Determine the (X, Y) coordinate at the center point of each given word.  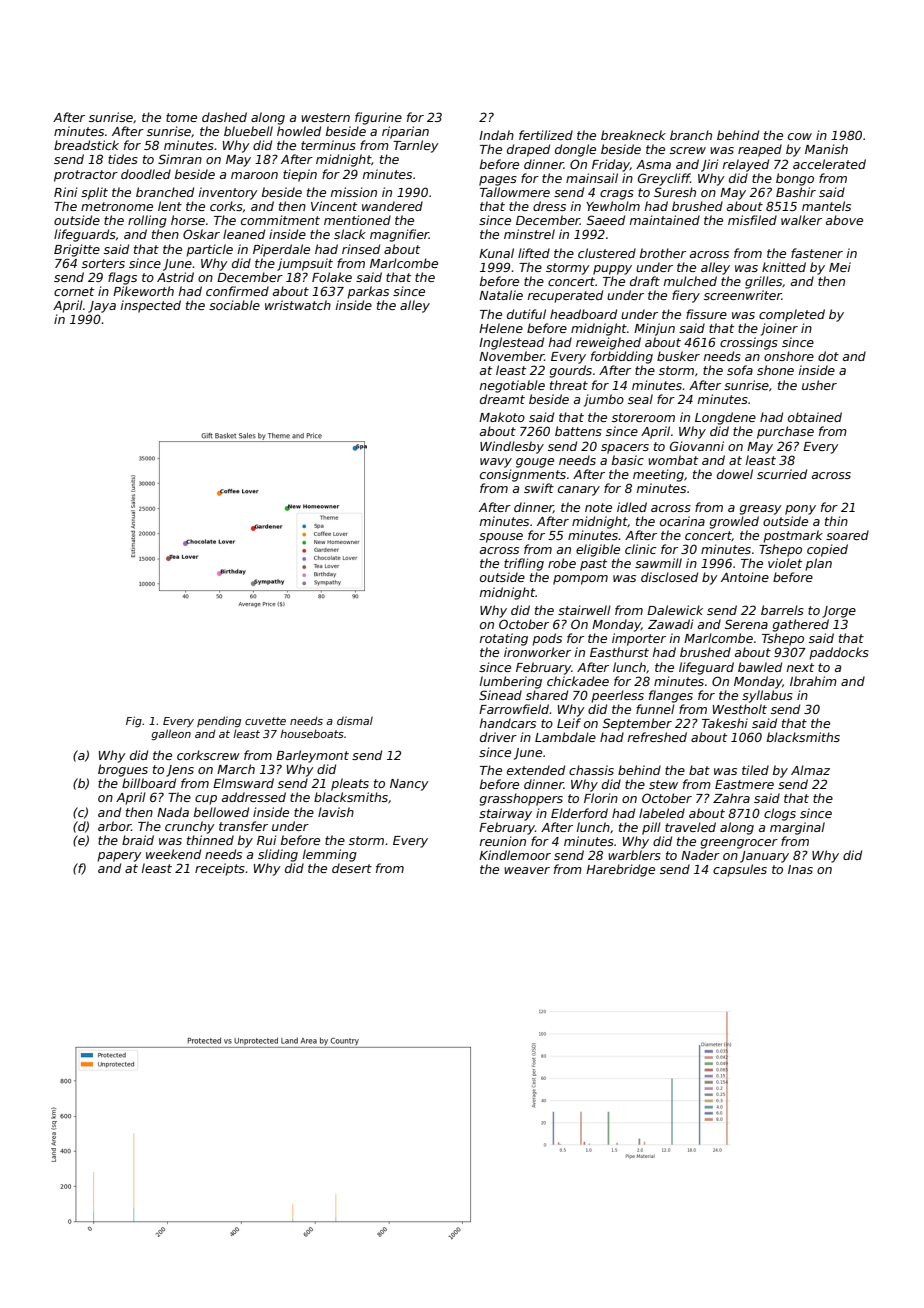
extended (536, 770)
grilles (763, 282)
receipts (220, 869)
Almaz (810, 770)
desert (352, 868)
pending (219, 721)
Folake (332, 277)
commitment (280, 220)
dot (828, 356)
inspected (151, 306)
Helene (501, 328)
